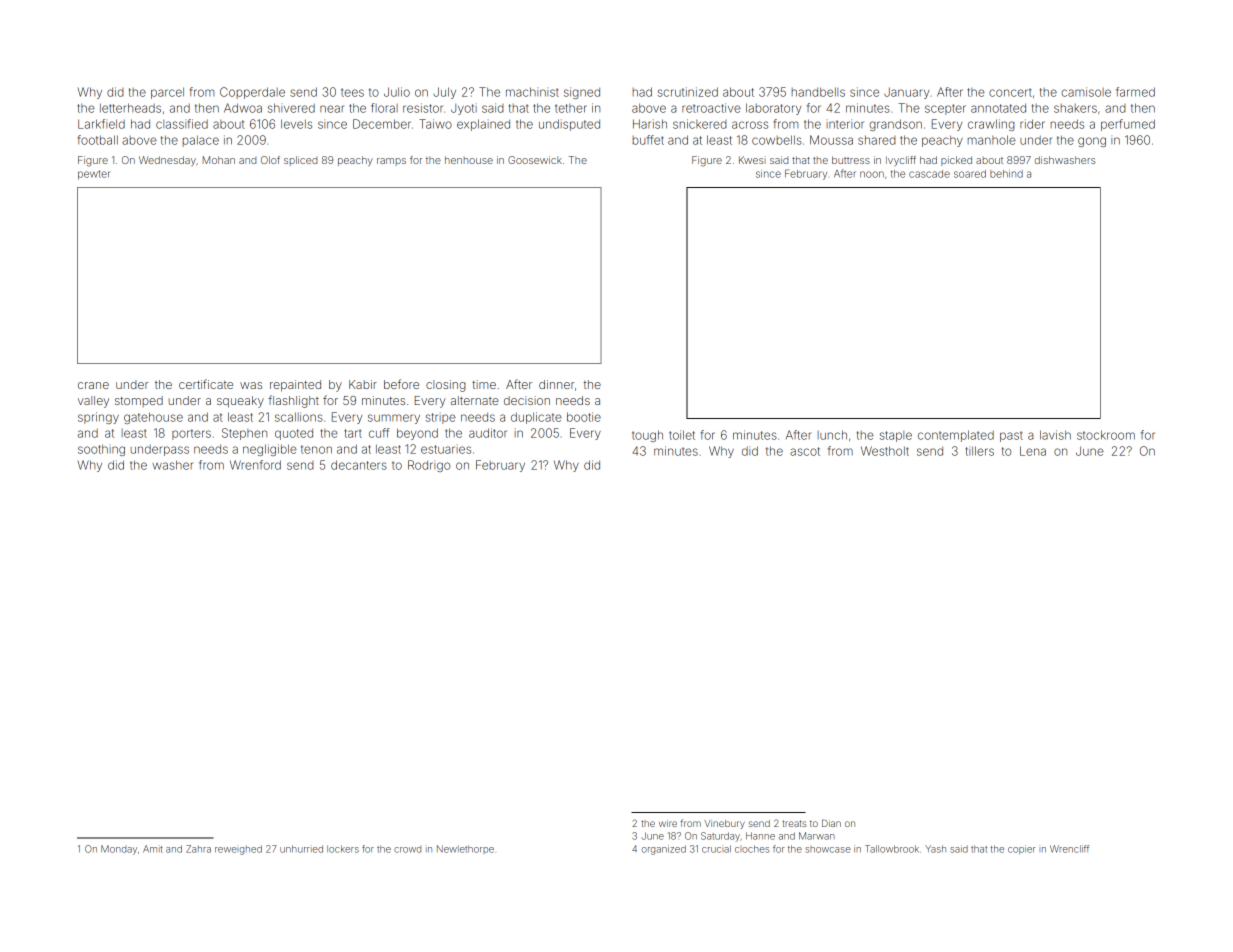 The height and width of the image is (952, 1233). I want to click on Dian, so click(831, 823).
